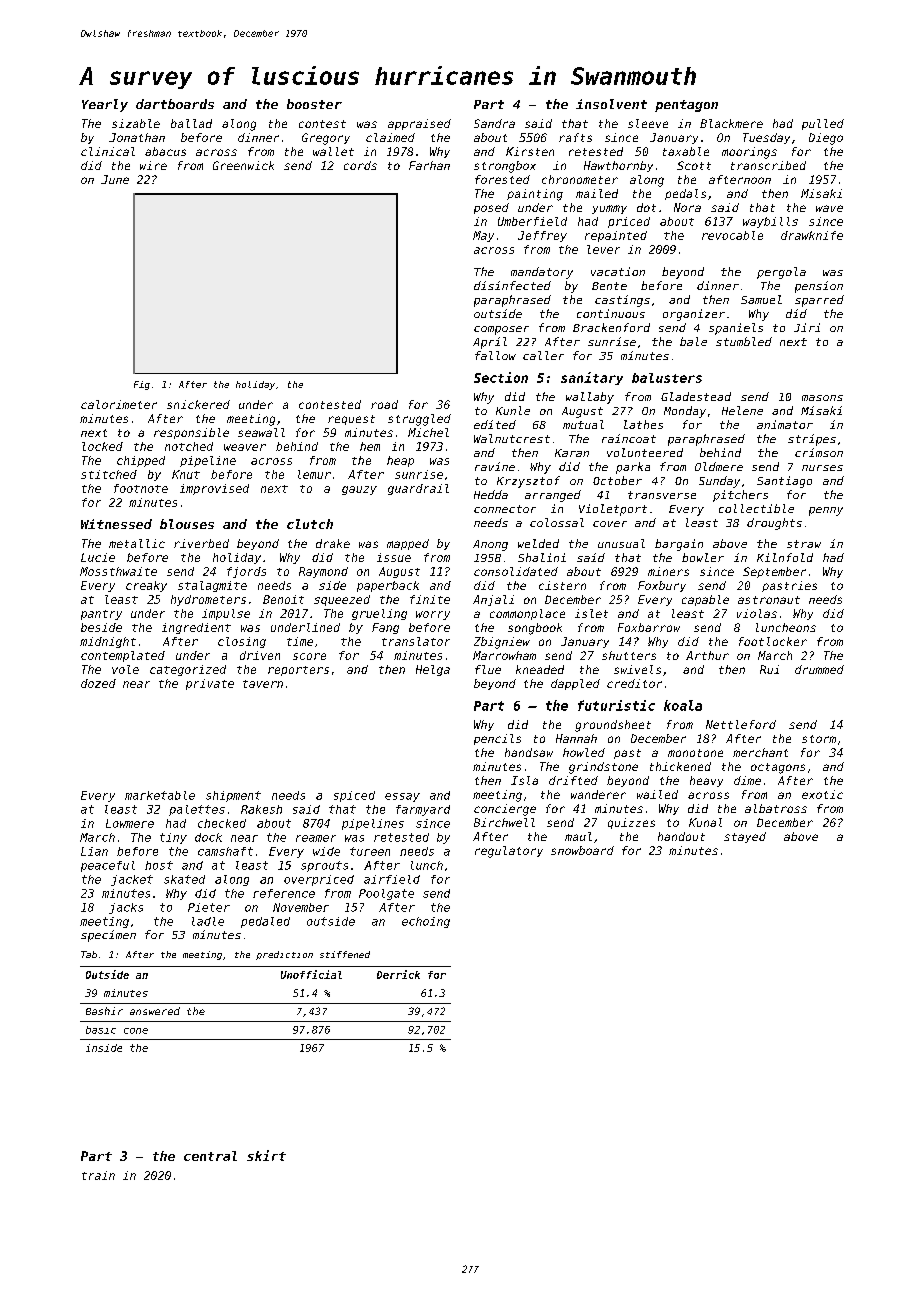 The width and height of the page is (924, 1308). I want to click on Hannah, so click(576, 738).
